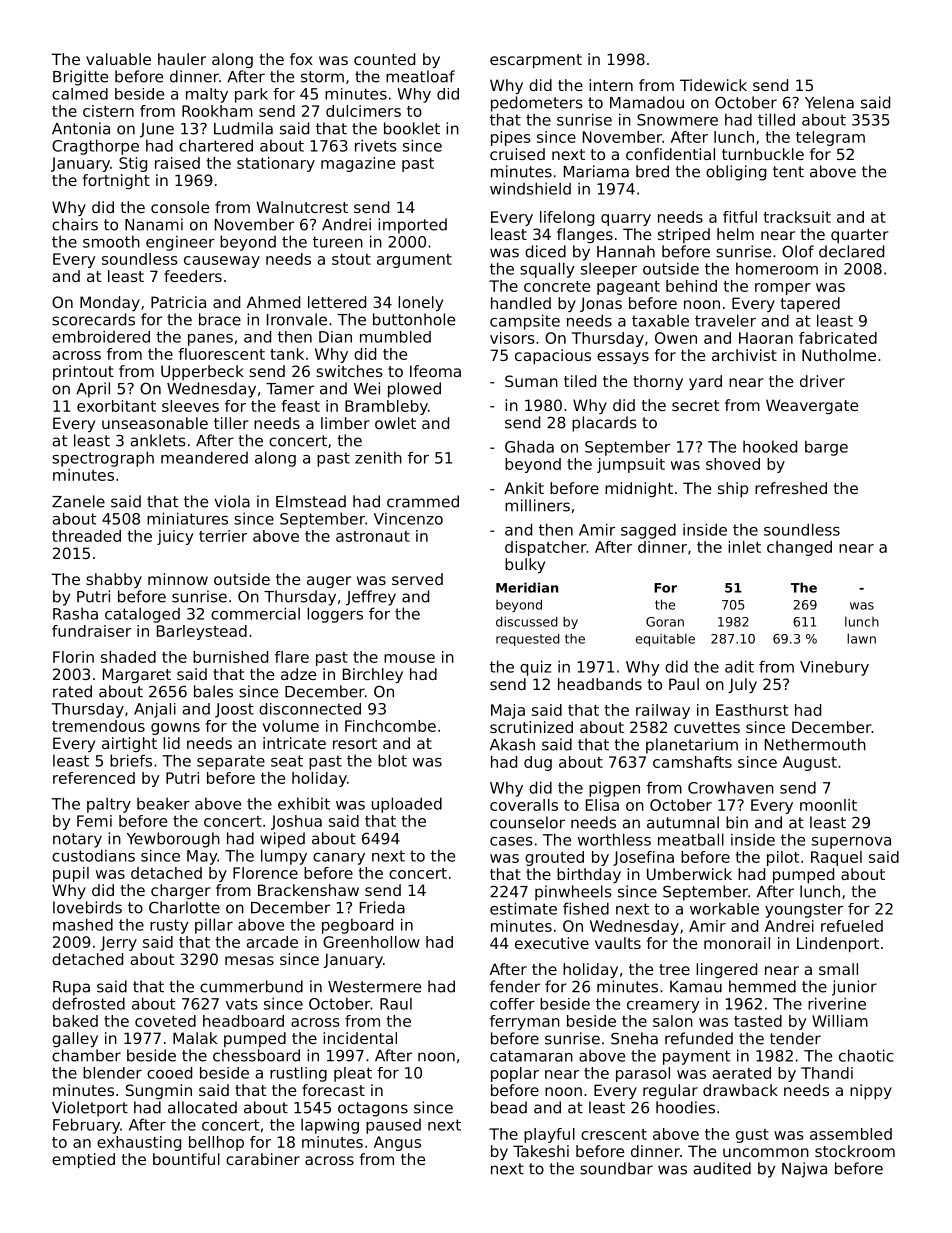 The image size is (952, 1233). I want to click on requested, so click(528, 639).
